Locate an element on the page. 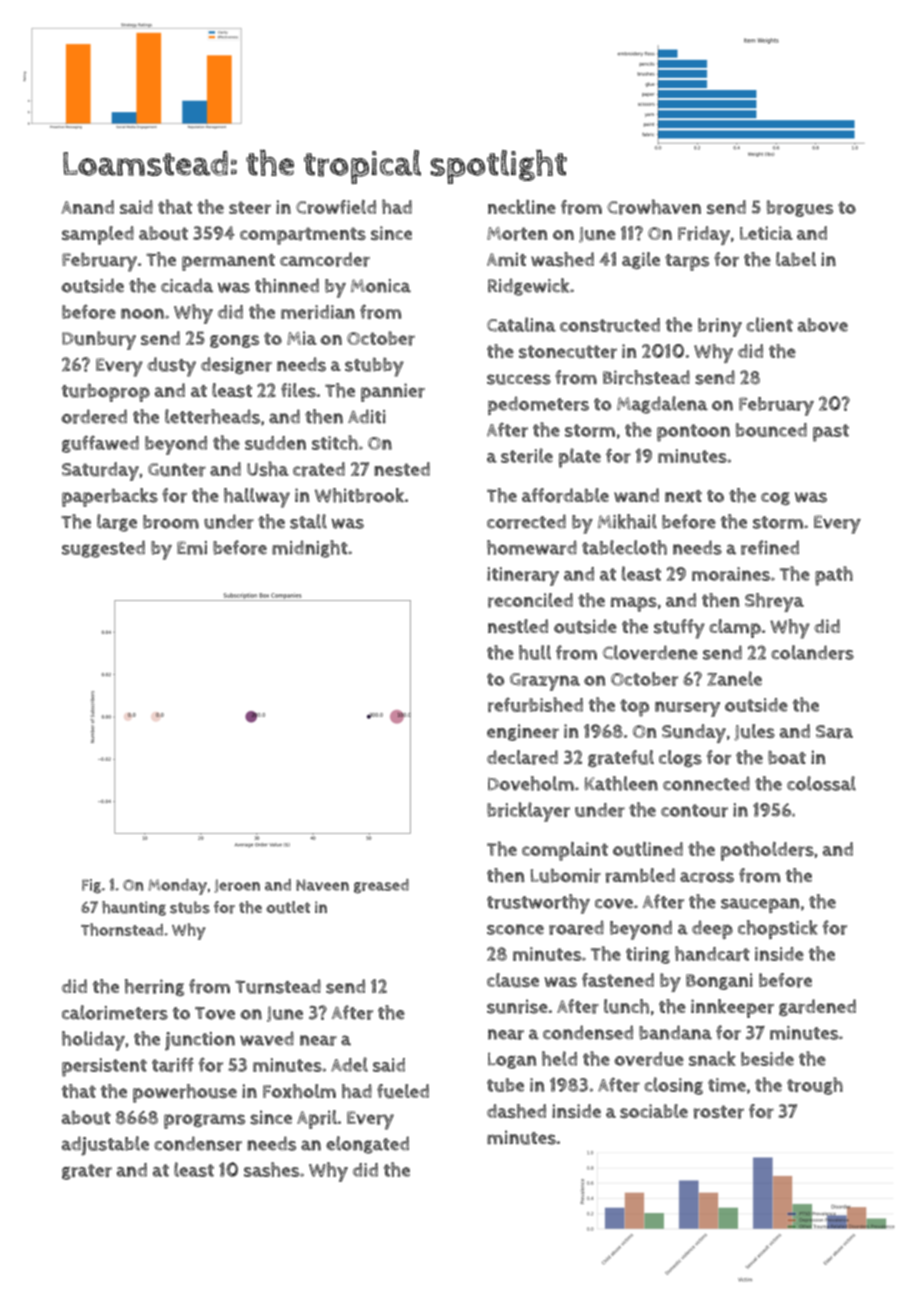  grater is located at coordinates (87, 1172).
